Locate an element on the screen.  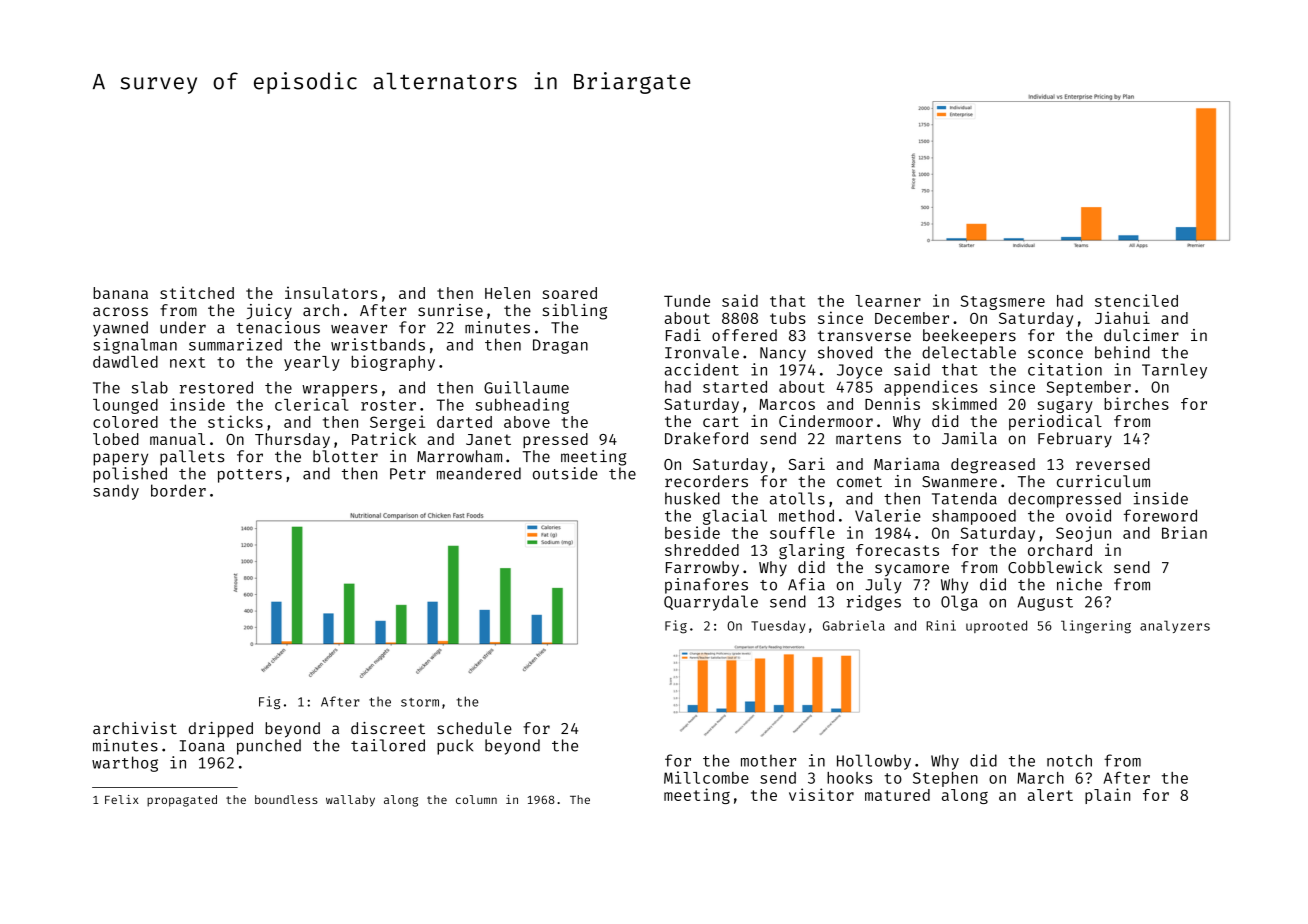
uprooted is located at coordinates (996, 626).
